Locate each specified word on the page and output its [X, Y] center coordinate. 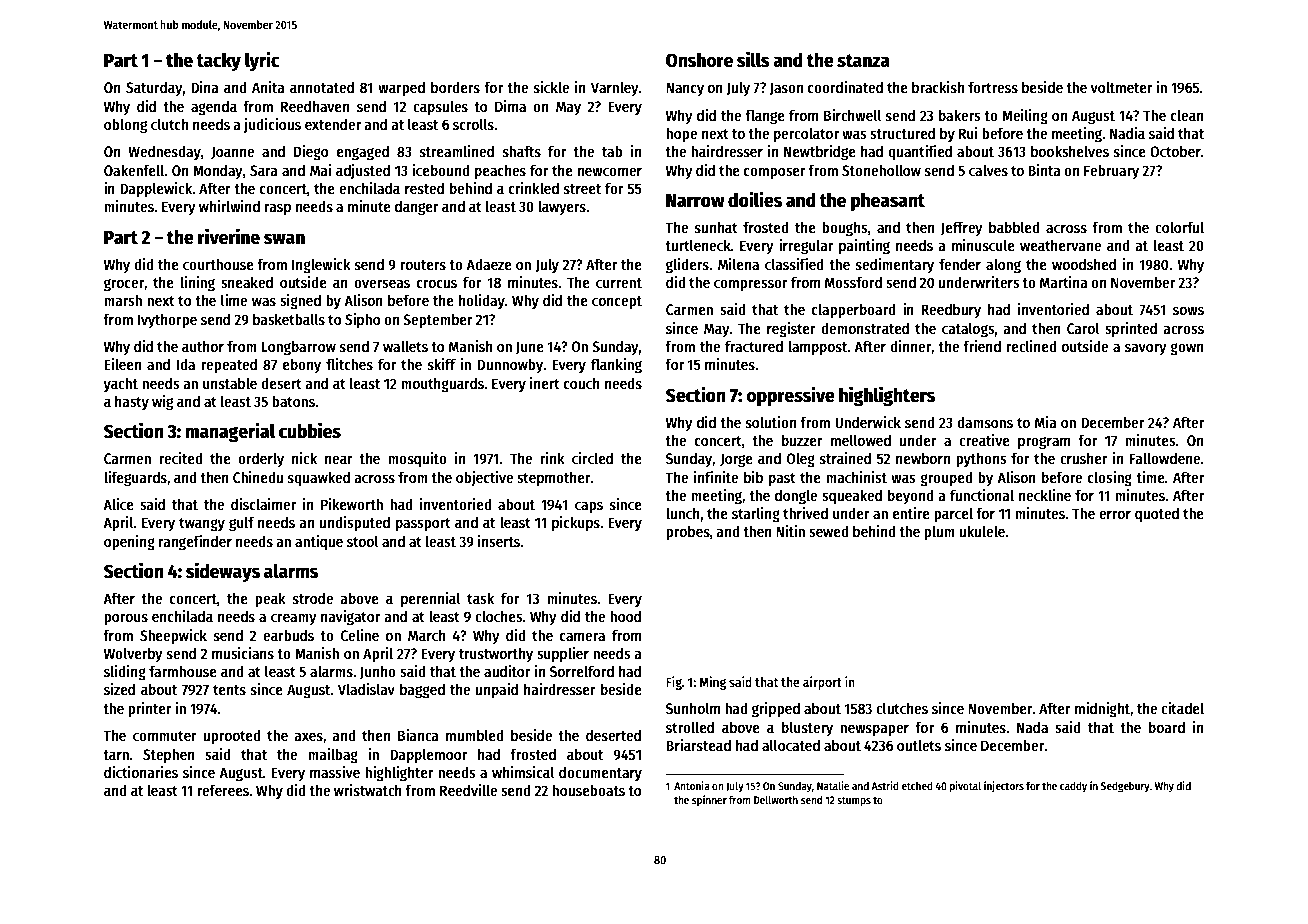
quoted [1157, 514]
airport [822, 683]
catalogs [968, 330]
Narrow [695, 201]
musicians [243, 653]
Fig [674, 683]
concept [617, 302]
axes [308, 736]
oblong [125, 126]
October [1175, 151]
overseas [382, 283]
